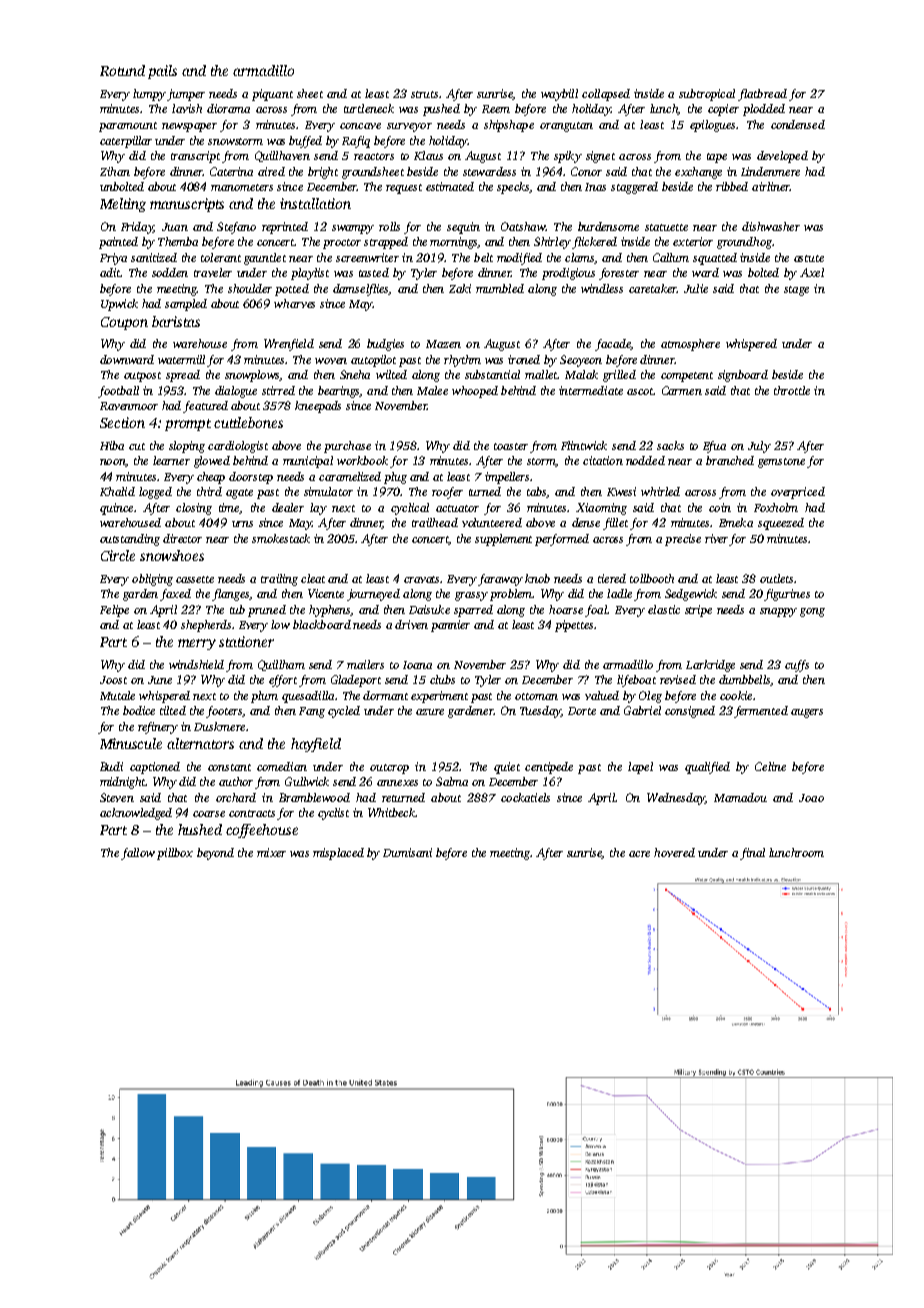 The image size is (924, 1308). What do you see at coordinates (581, 374) in the screenshot?
I see `Malak` at bounding box center [581, 374].
